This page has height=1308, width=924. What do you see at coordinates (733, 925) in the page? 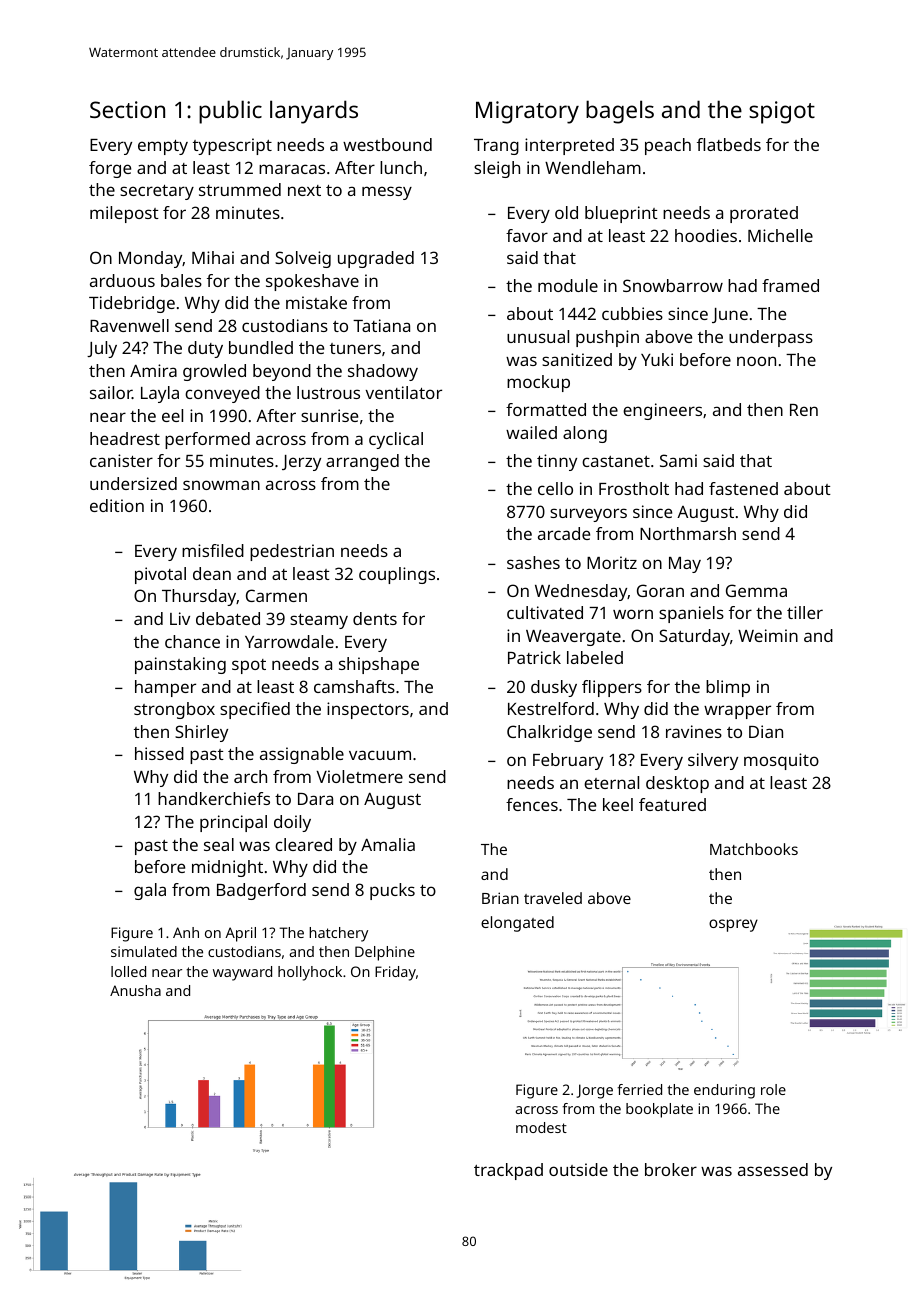
I see `osprey` at bounding box center [733, 925].
